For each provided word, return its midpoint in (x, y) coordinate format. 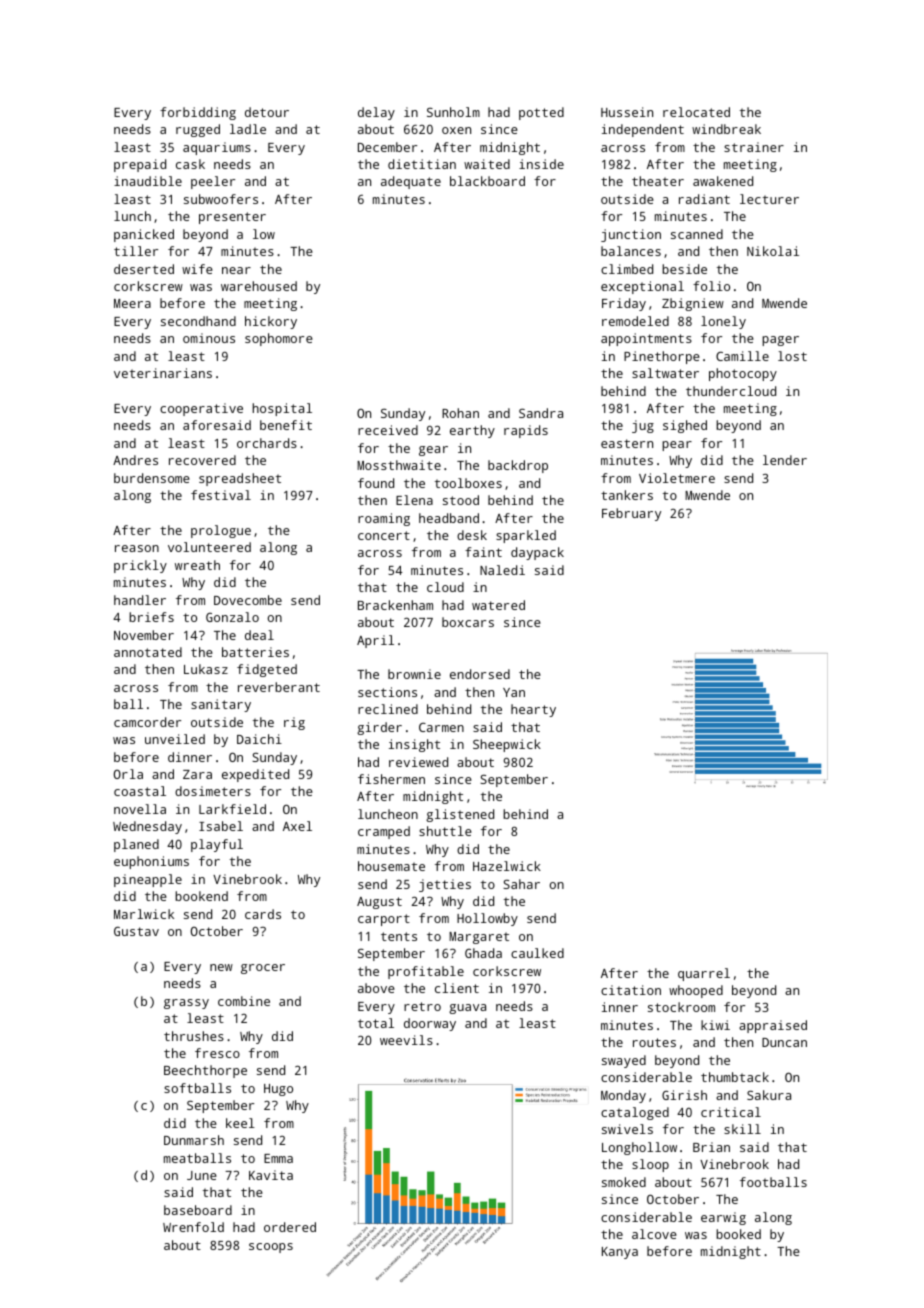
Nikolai (773, 251)
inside (541, 164)
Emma (278, 1158)
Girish (684, 1095)
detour (267, 112)
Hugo (278, 1090)
